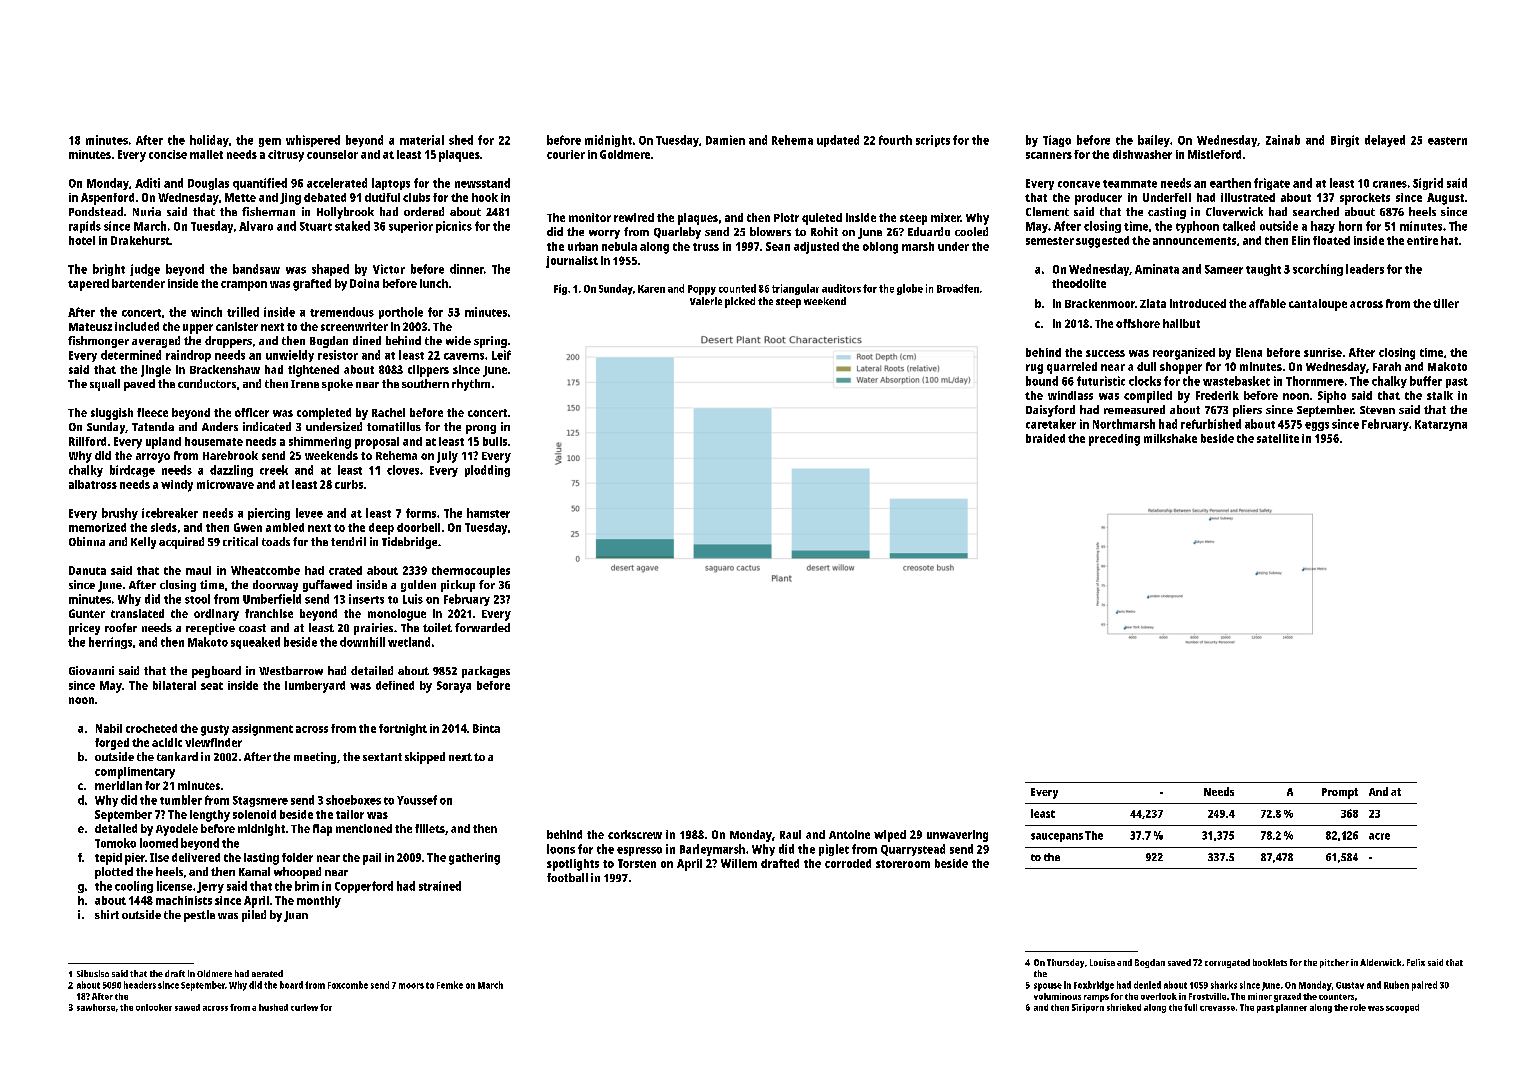 Image resolution: width=1536 pixels, height=1086 pixels. Describe the element at coordinates (1422, 240) in the screenshot. I see `entire` at that location.
